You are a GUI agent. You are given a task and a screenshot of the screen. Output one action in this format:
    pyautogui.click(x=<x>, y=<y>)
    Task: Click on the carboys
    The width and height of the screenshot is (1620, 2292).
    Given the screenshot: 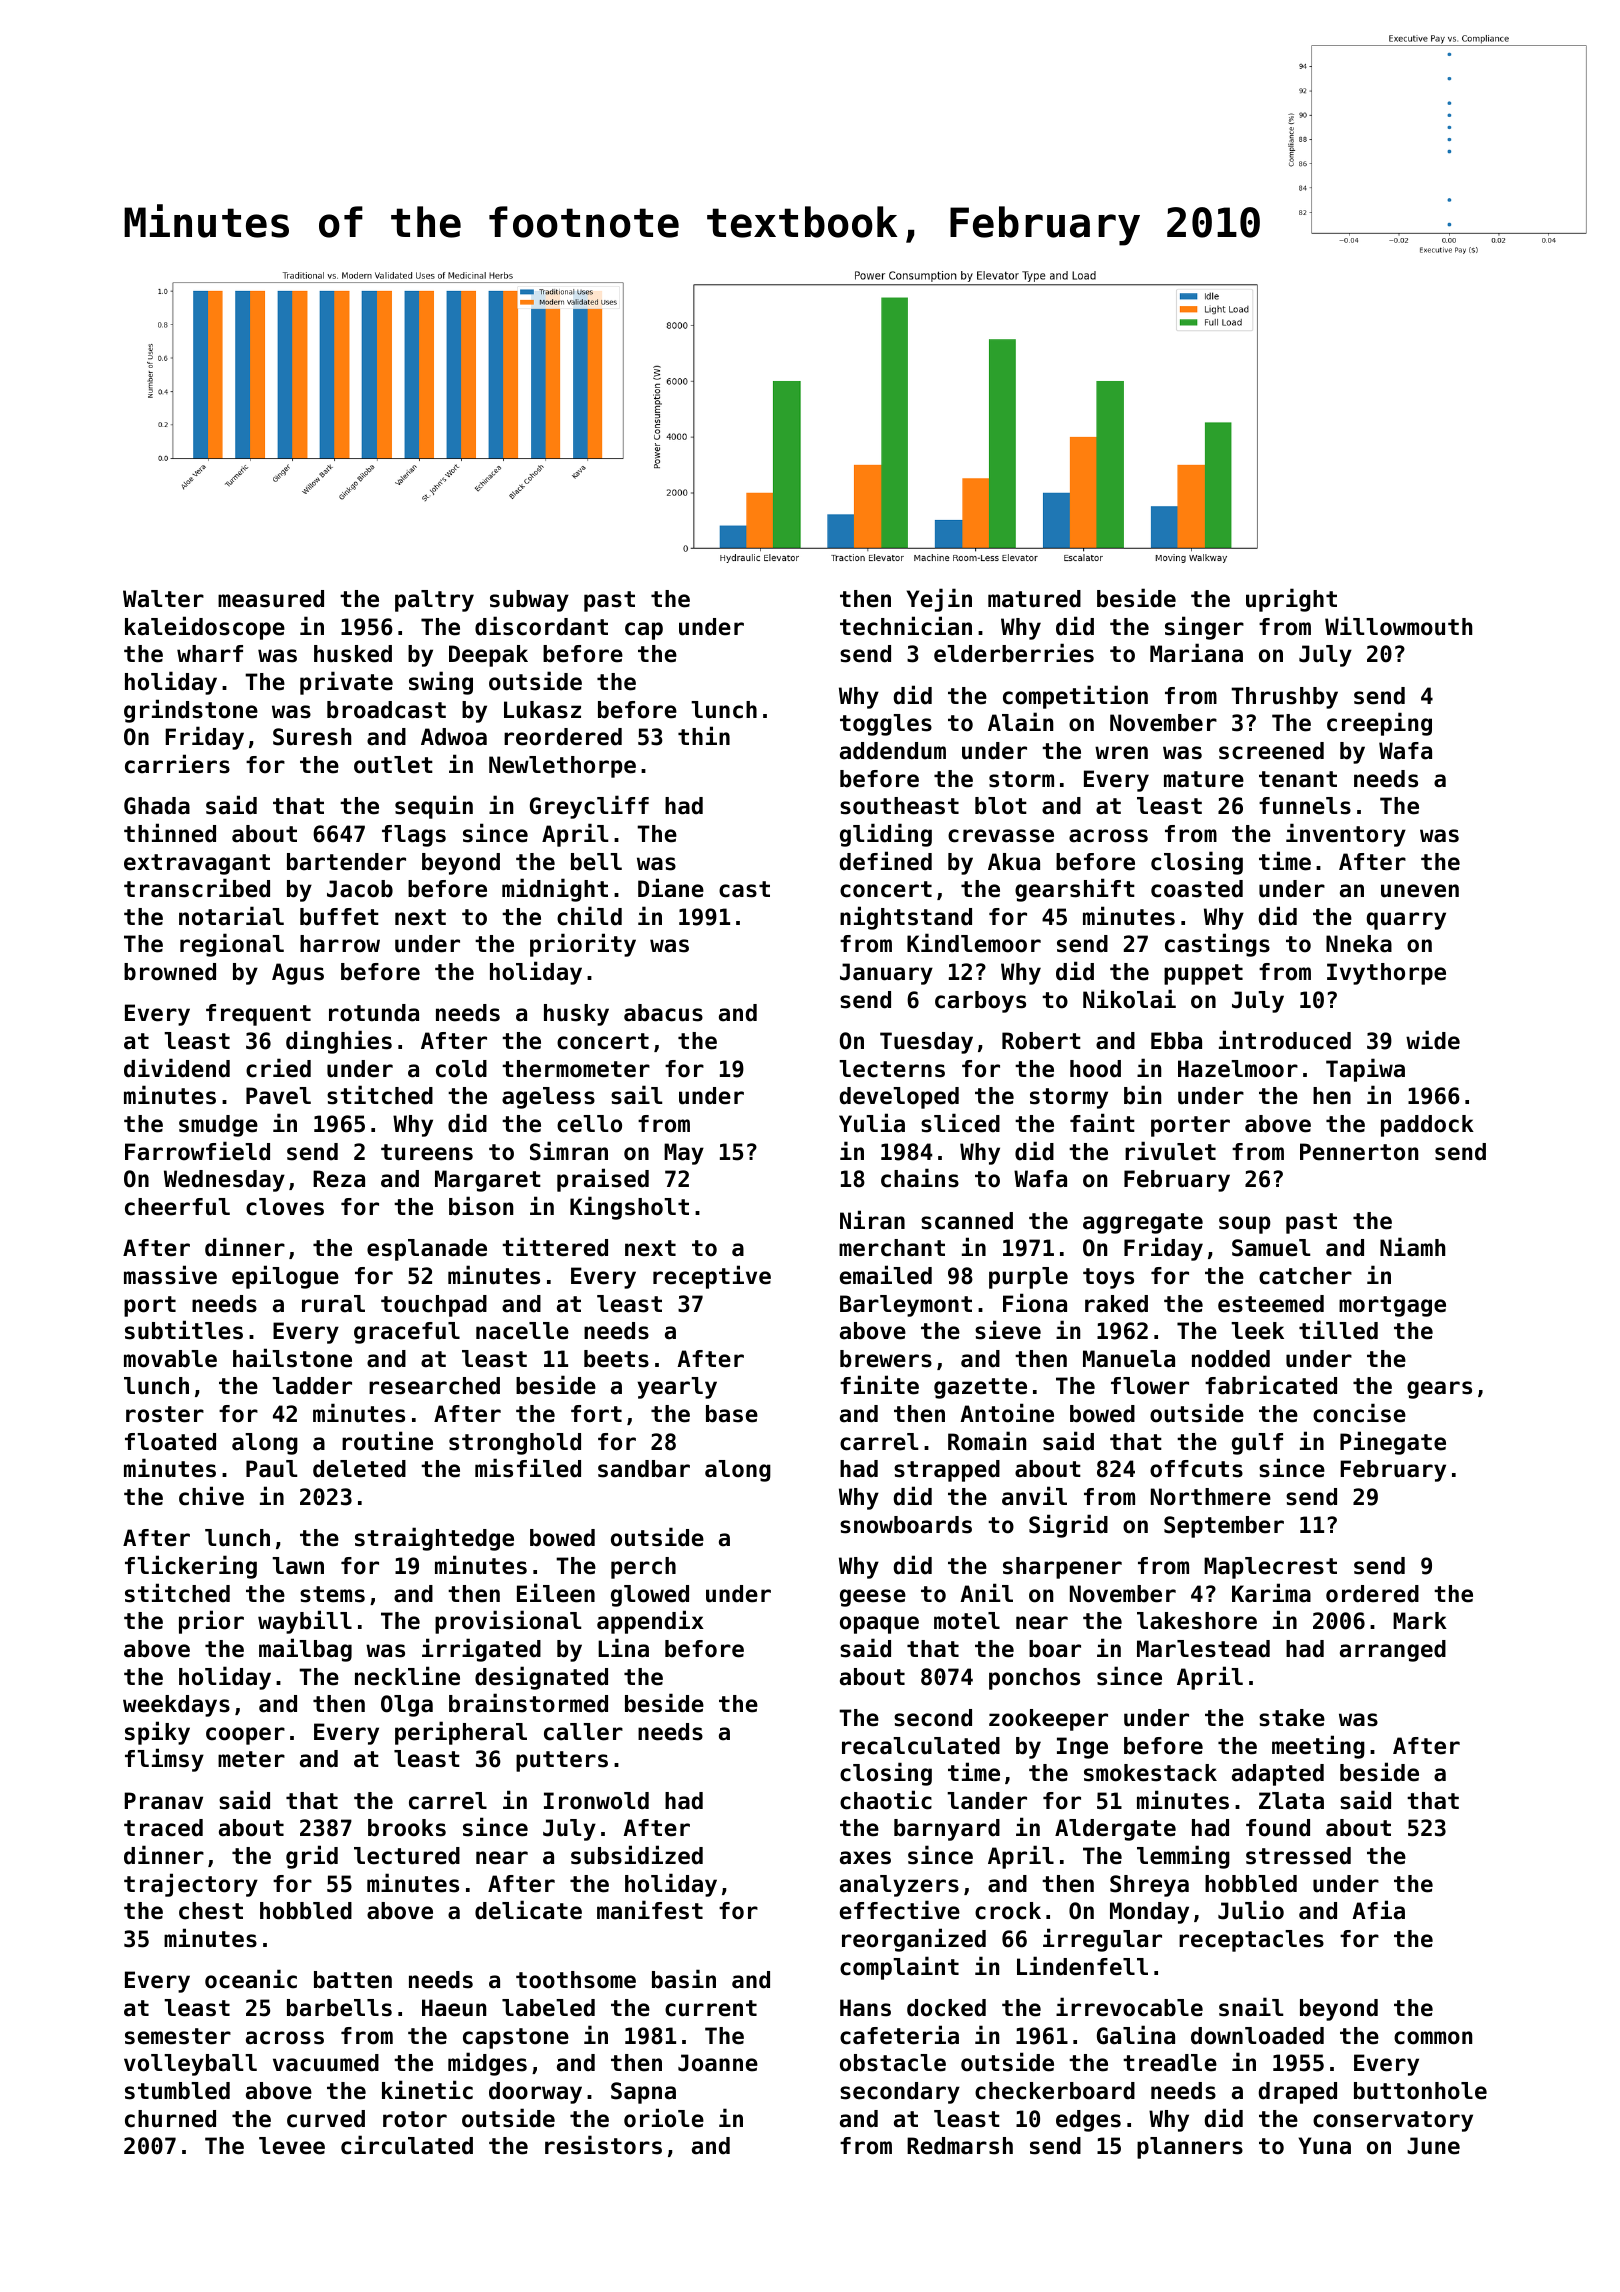 What is the action you would take?
    pyautogui.click(x=980, y=1002)
